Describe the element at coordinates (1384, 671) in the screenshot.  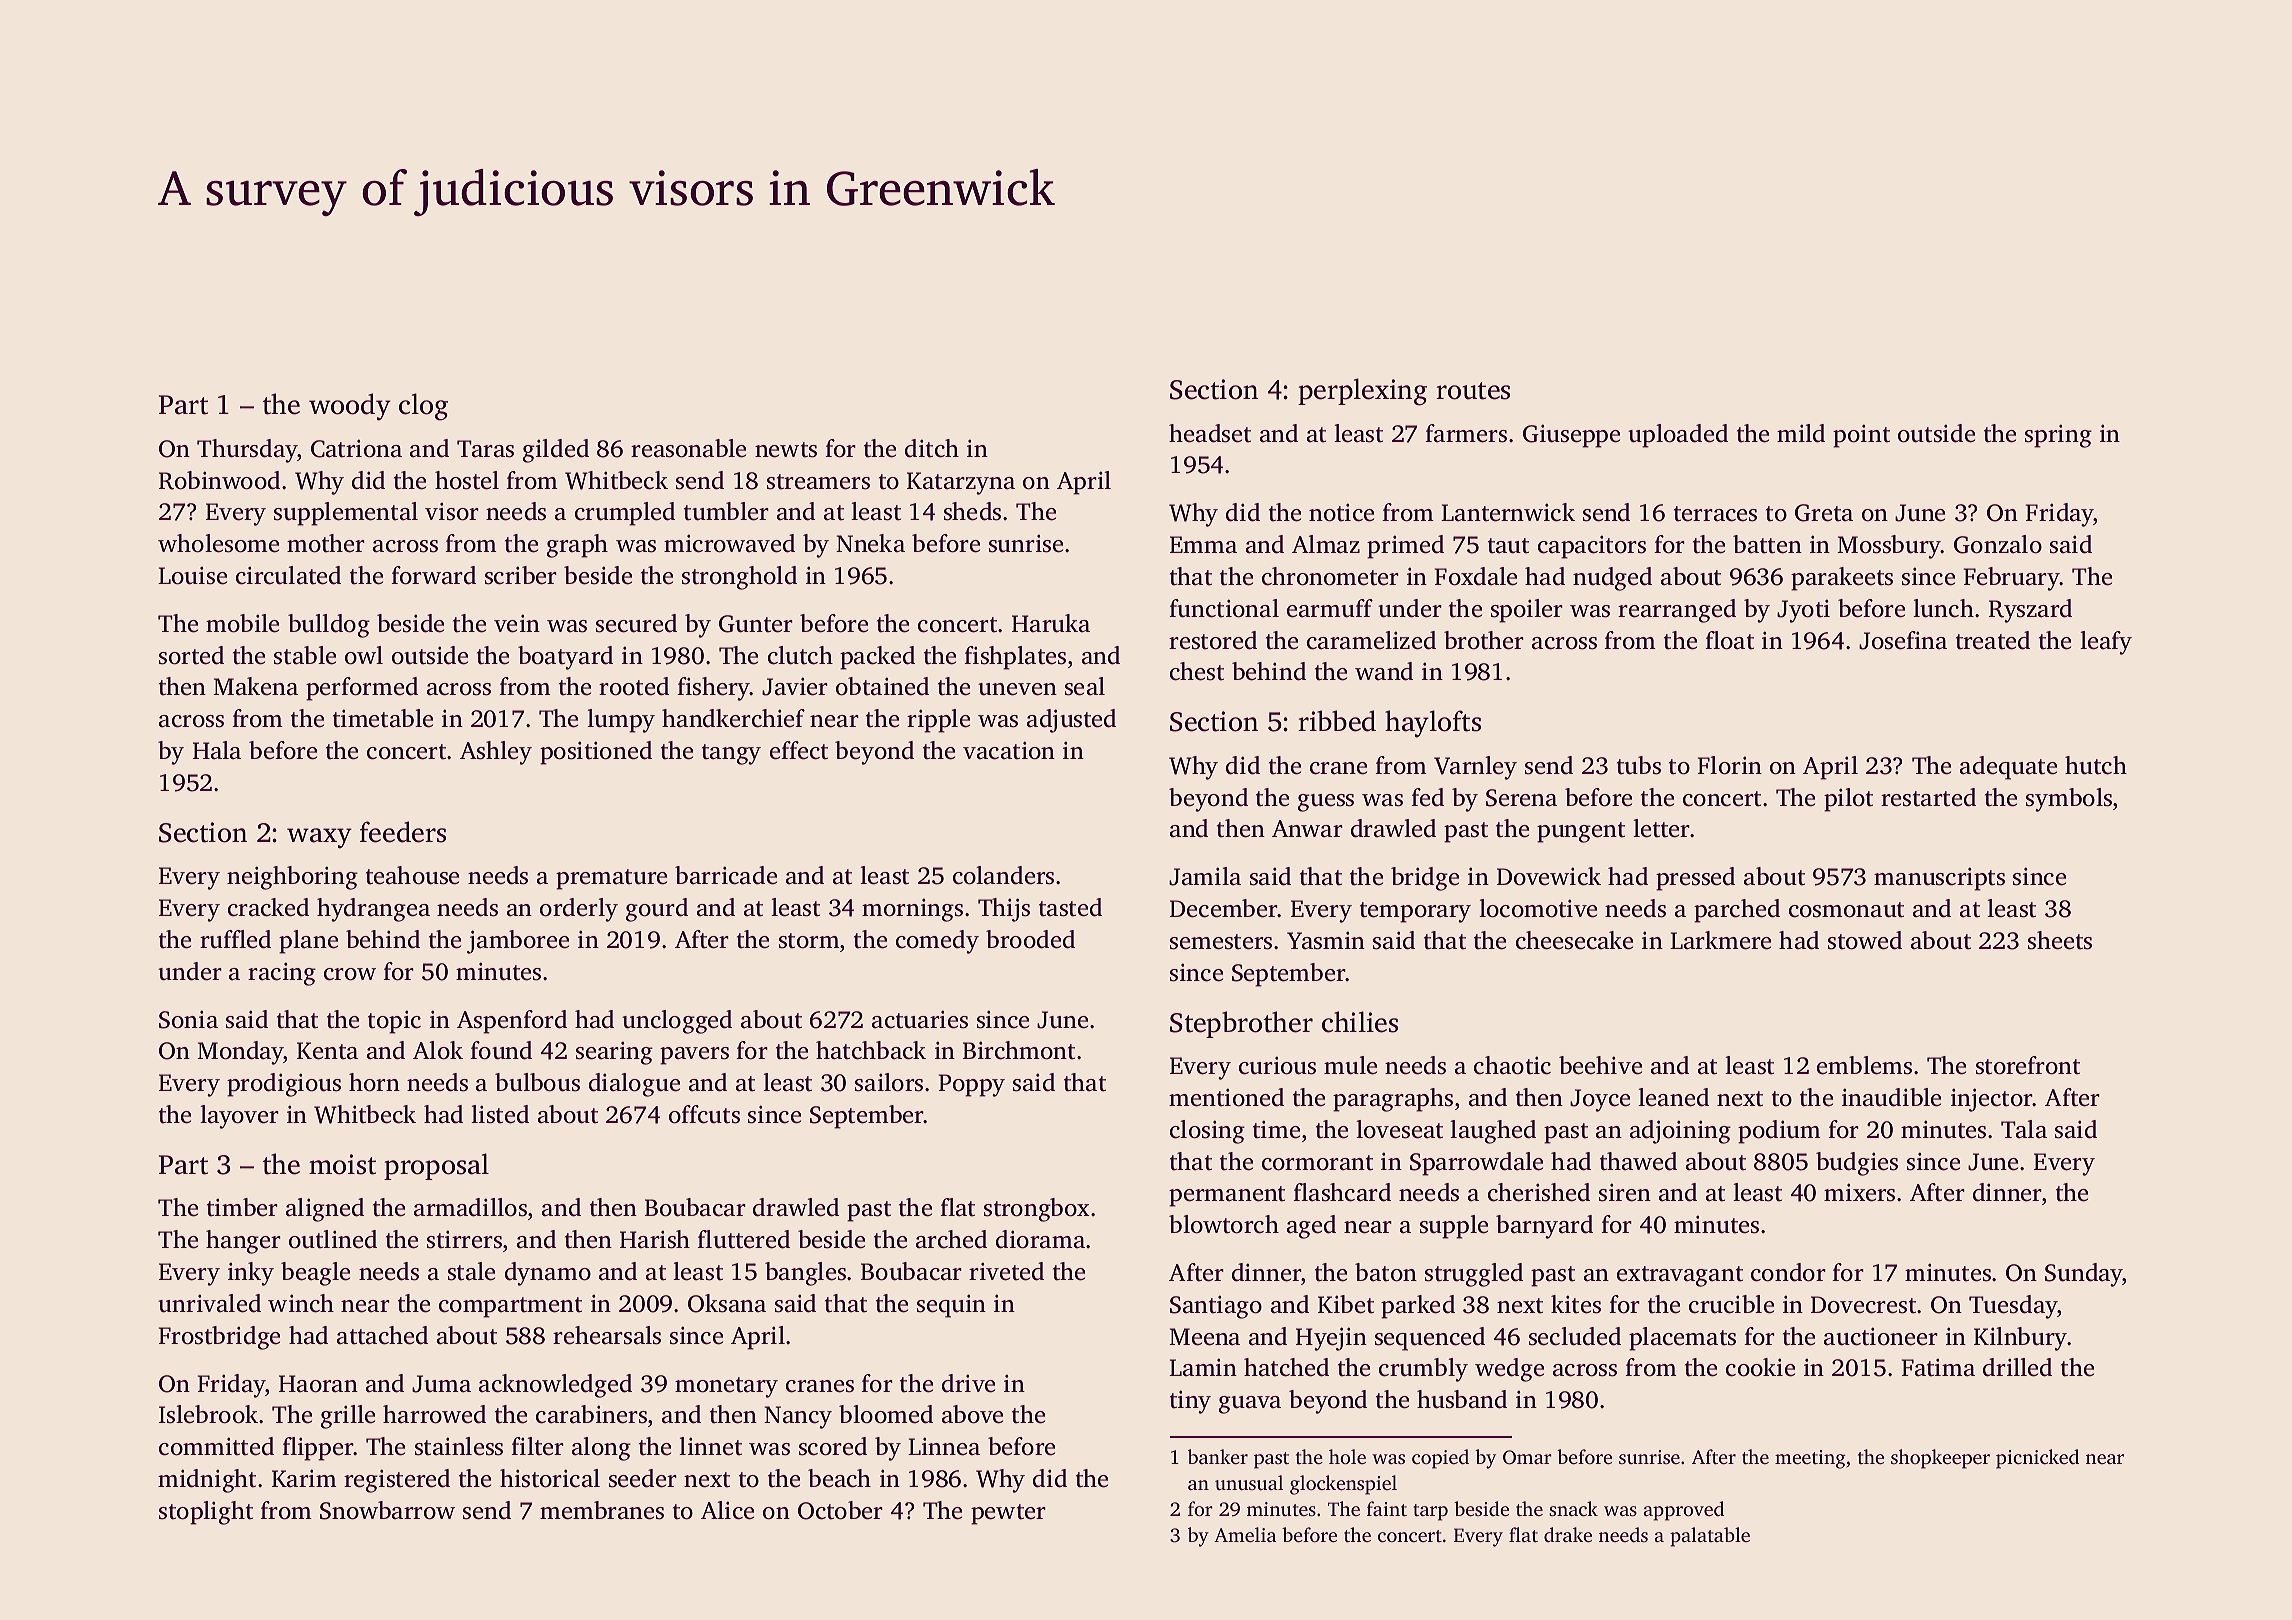
I see `wand` at that location.
